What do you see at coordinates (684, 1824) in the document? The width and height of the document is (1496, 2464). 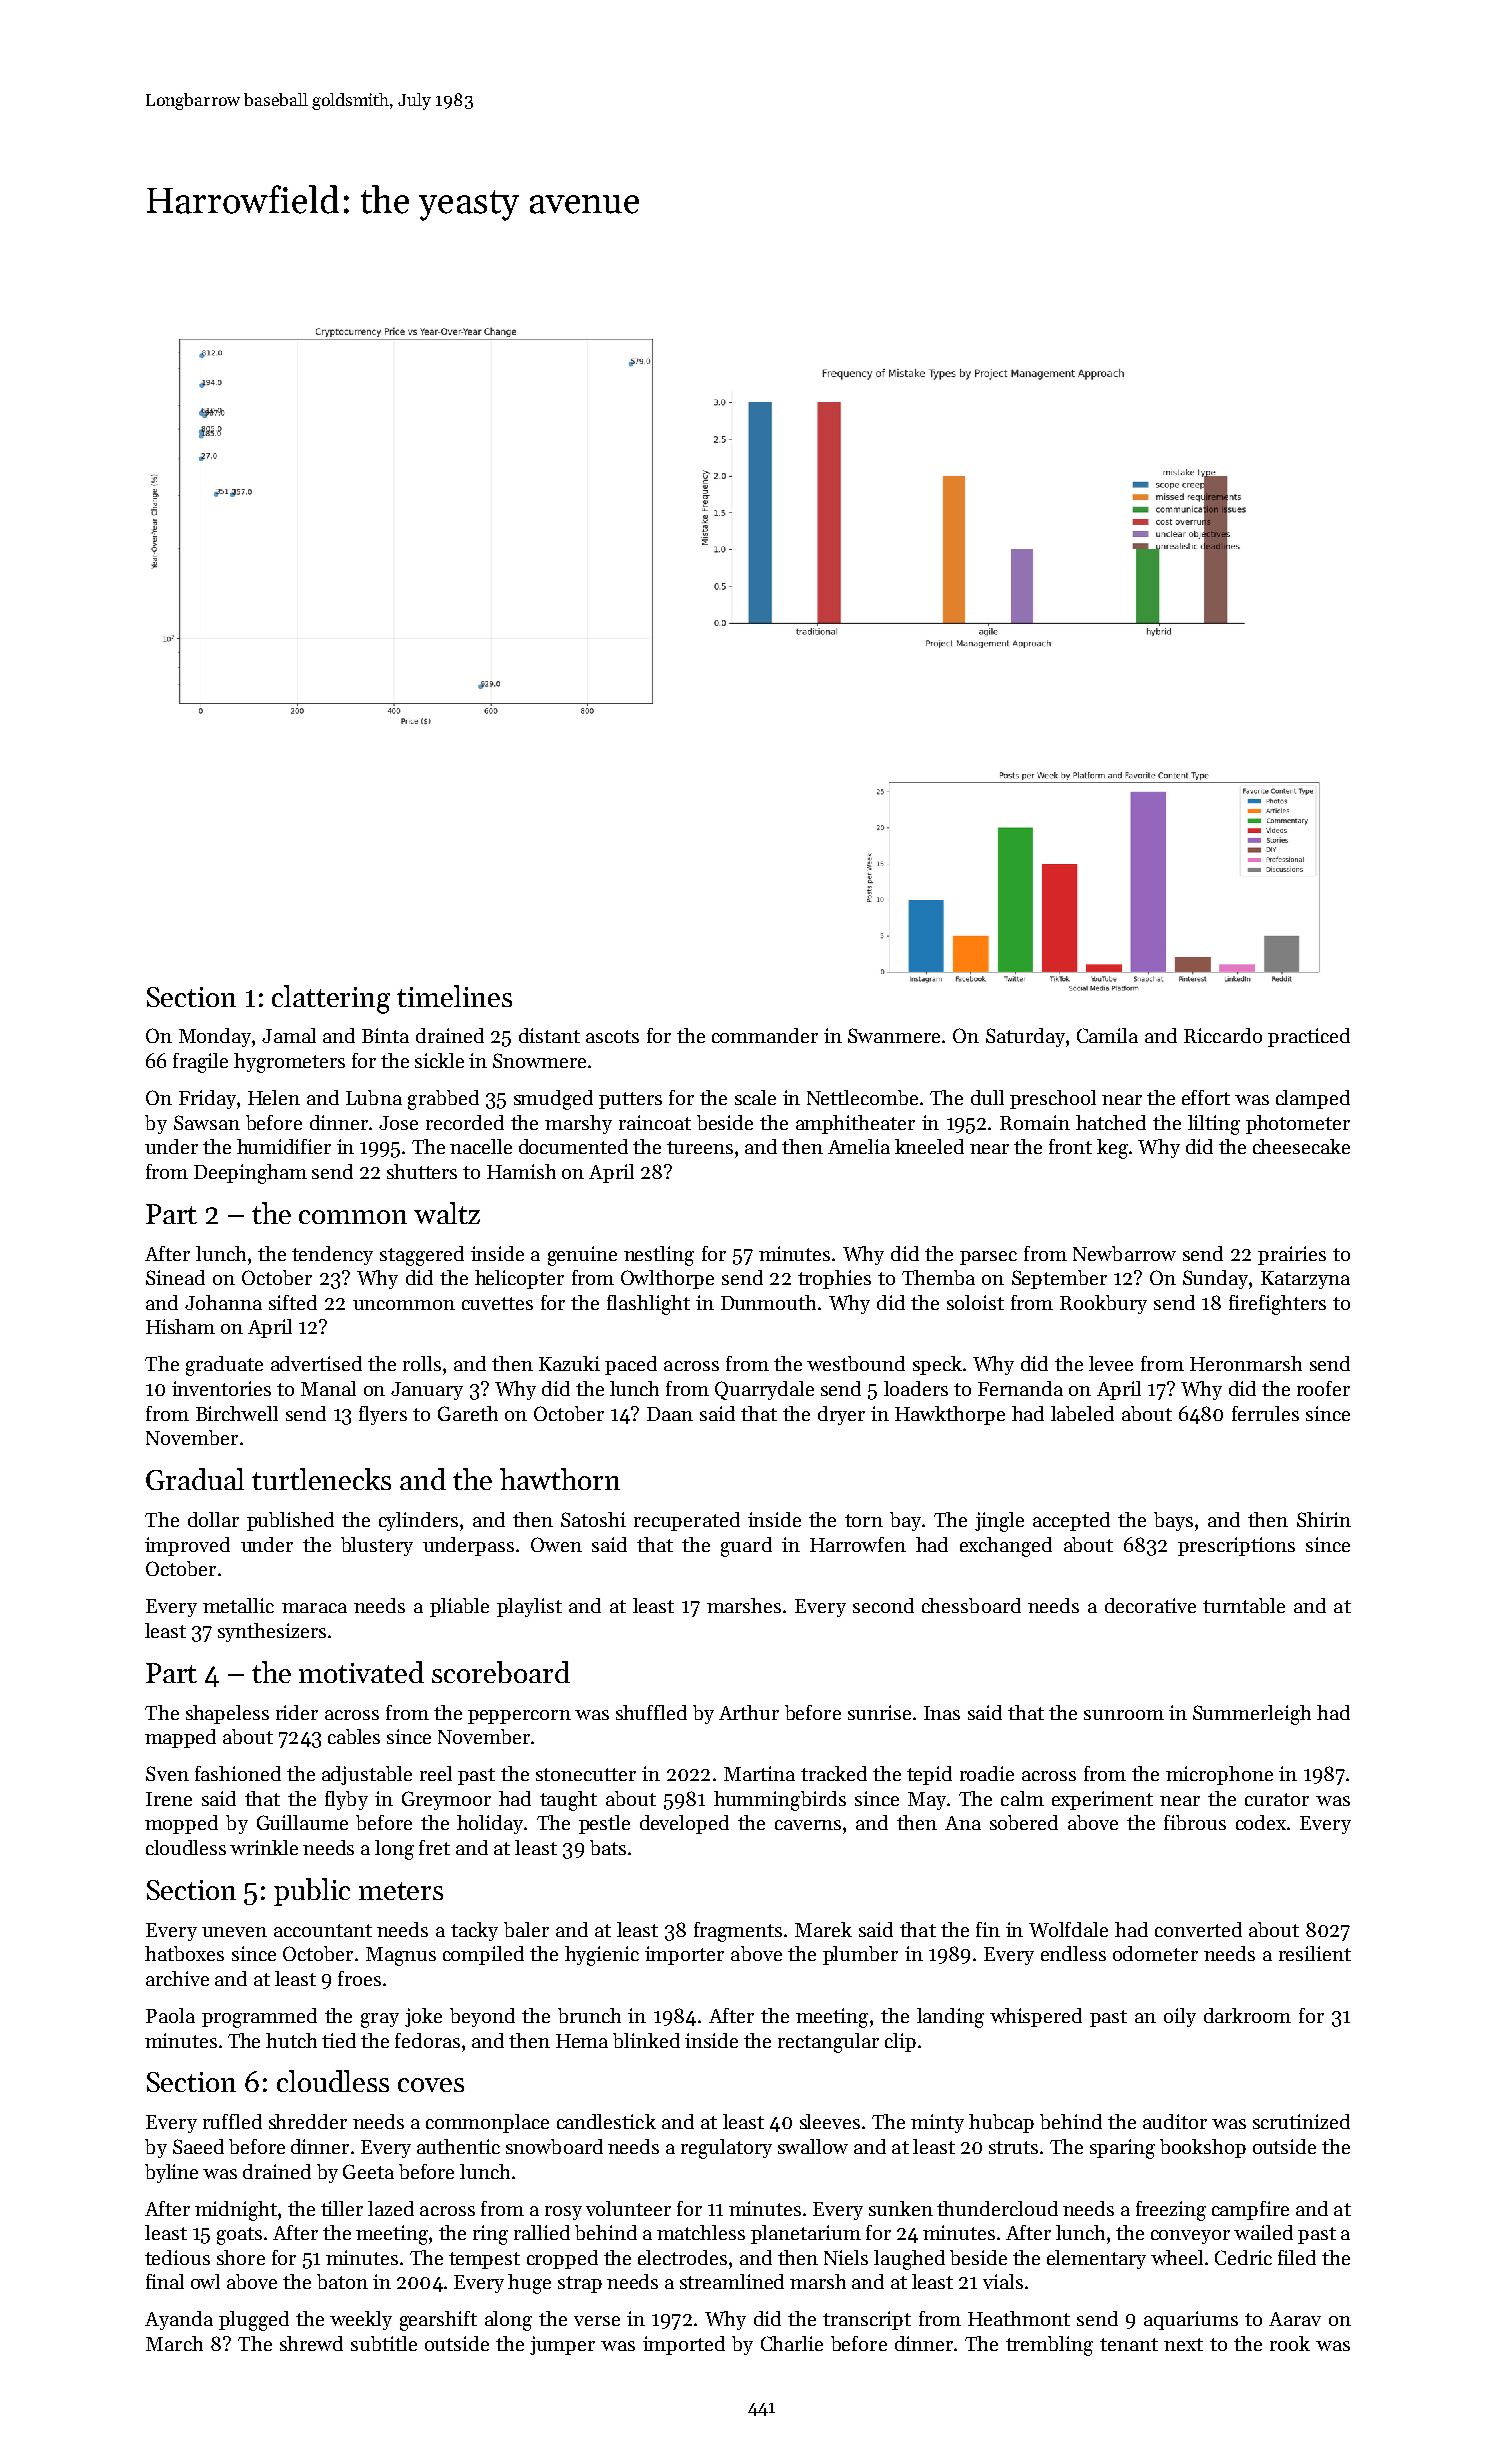 I see `developed` at bounding box center [684, 1824].
